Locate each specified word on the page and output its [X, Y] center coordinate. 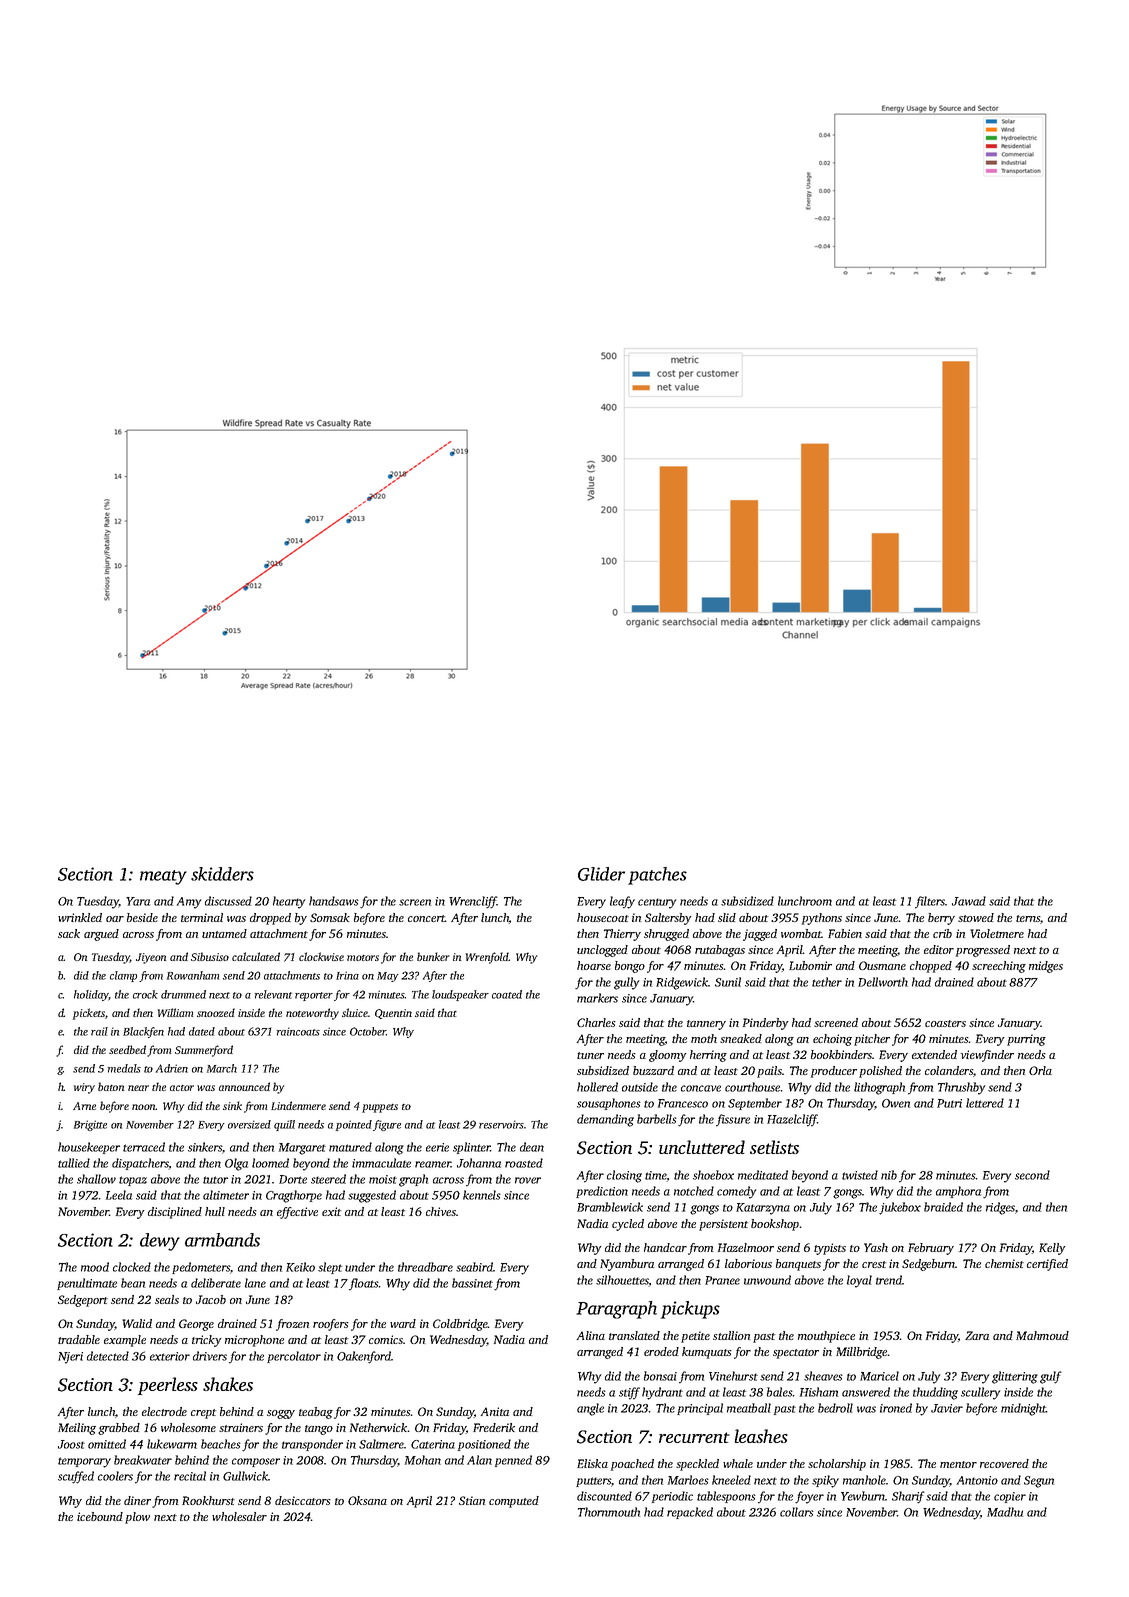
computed [514, 1502]
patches [657, 876]
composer [256, 1462]
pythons [822, 919]
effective [297, 1213]
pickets [89, 1014]
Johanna [479, 1163]
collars [797, 1512]
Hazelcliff [792, 1120]
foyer [809, 1497]
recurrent [694, 1437]
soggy [281, 1414]
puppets [380, 1108]
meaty [163, 877]
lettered [985, 1103]
